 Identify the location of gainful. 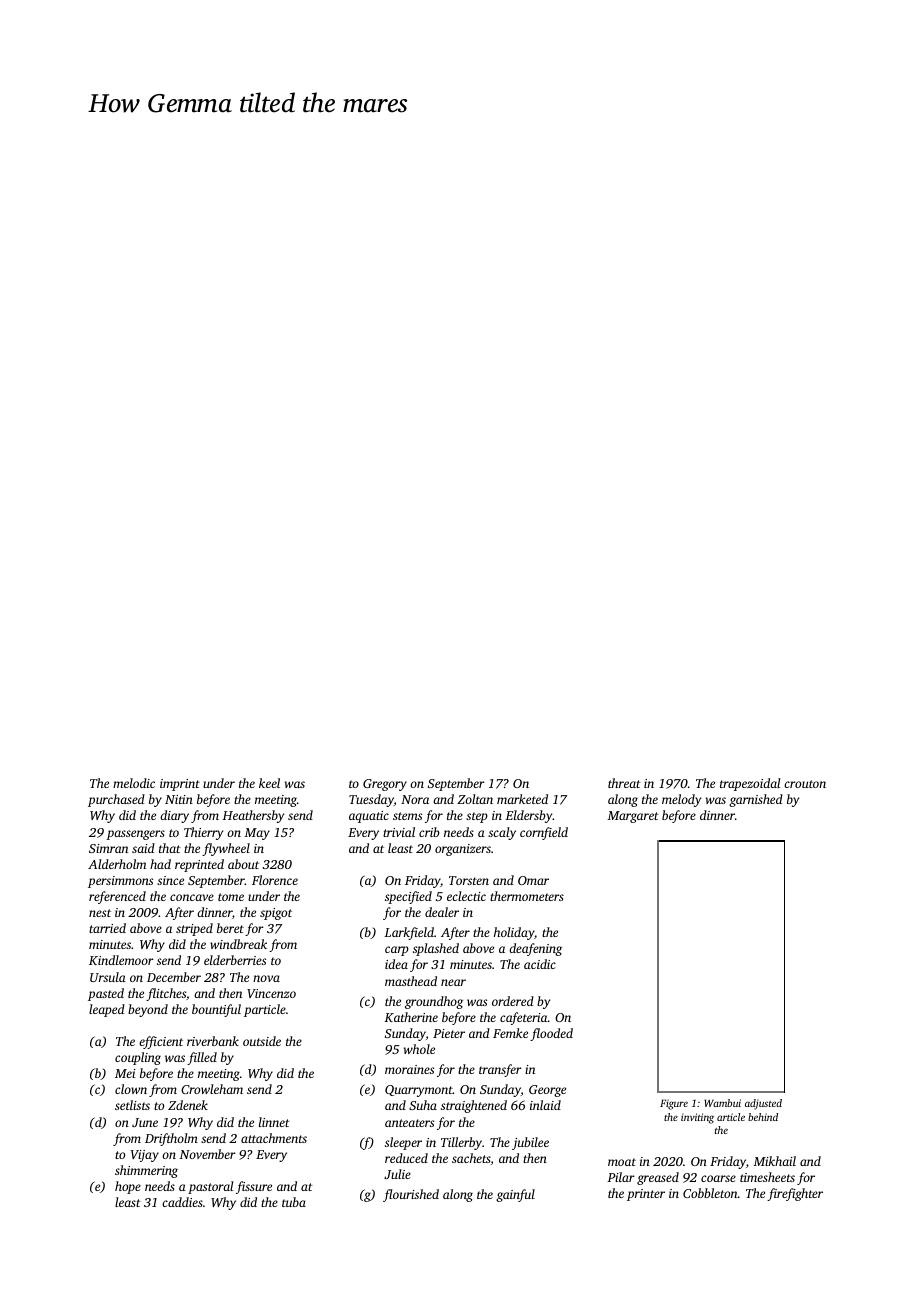
(515, 1195).
